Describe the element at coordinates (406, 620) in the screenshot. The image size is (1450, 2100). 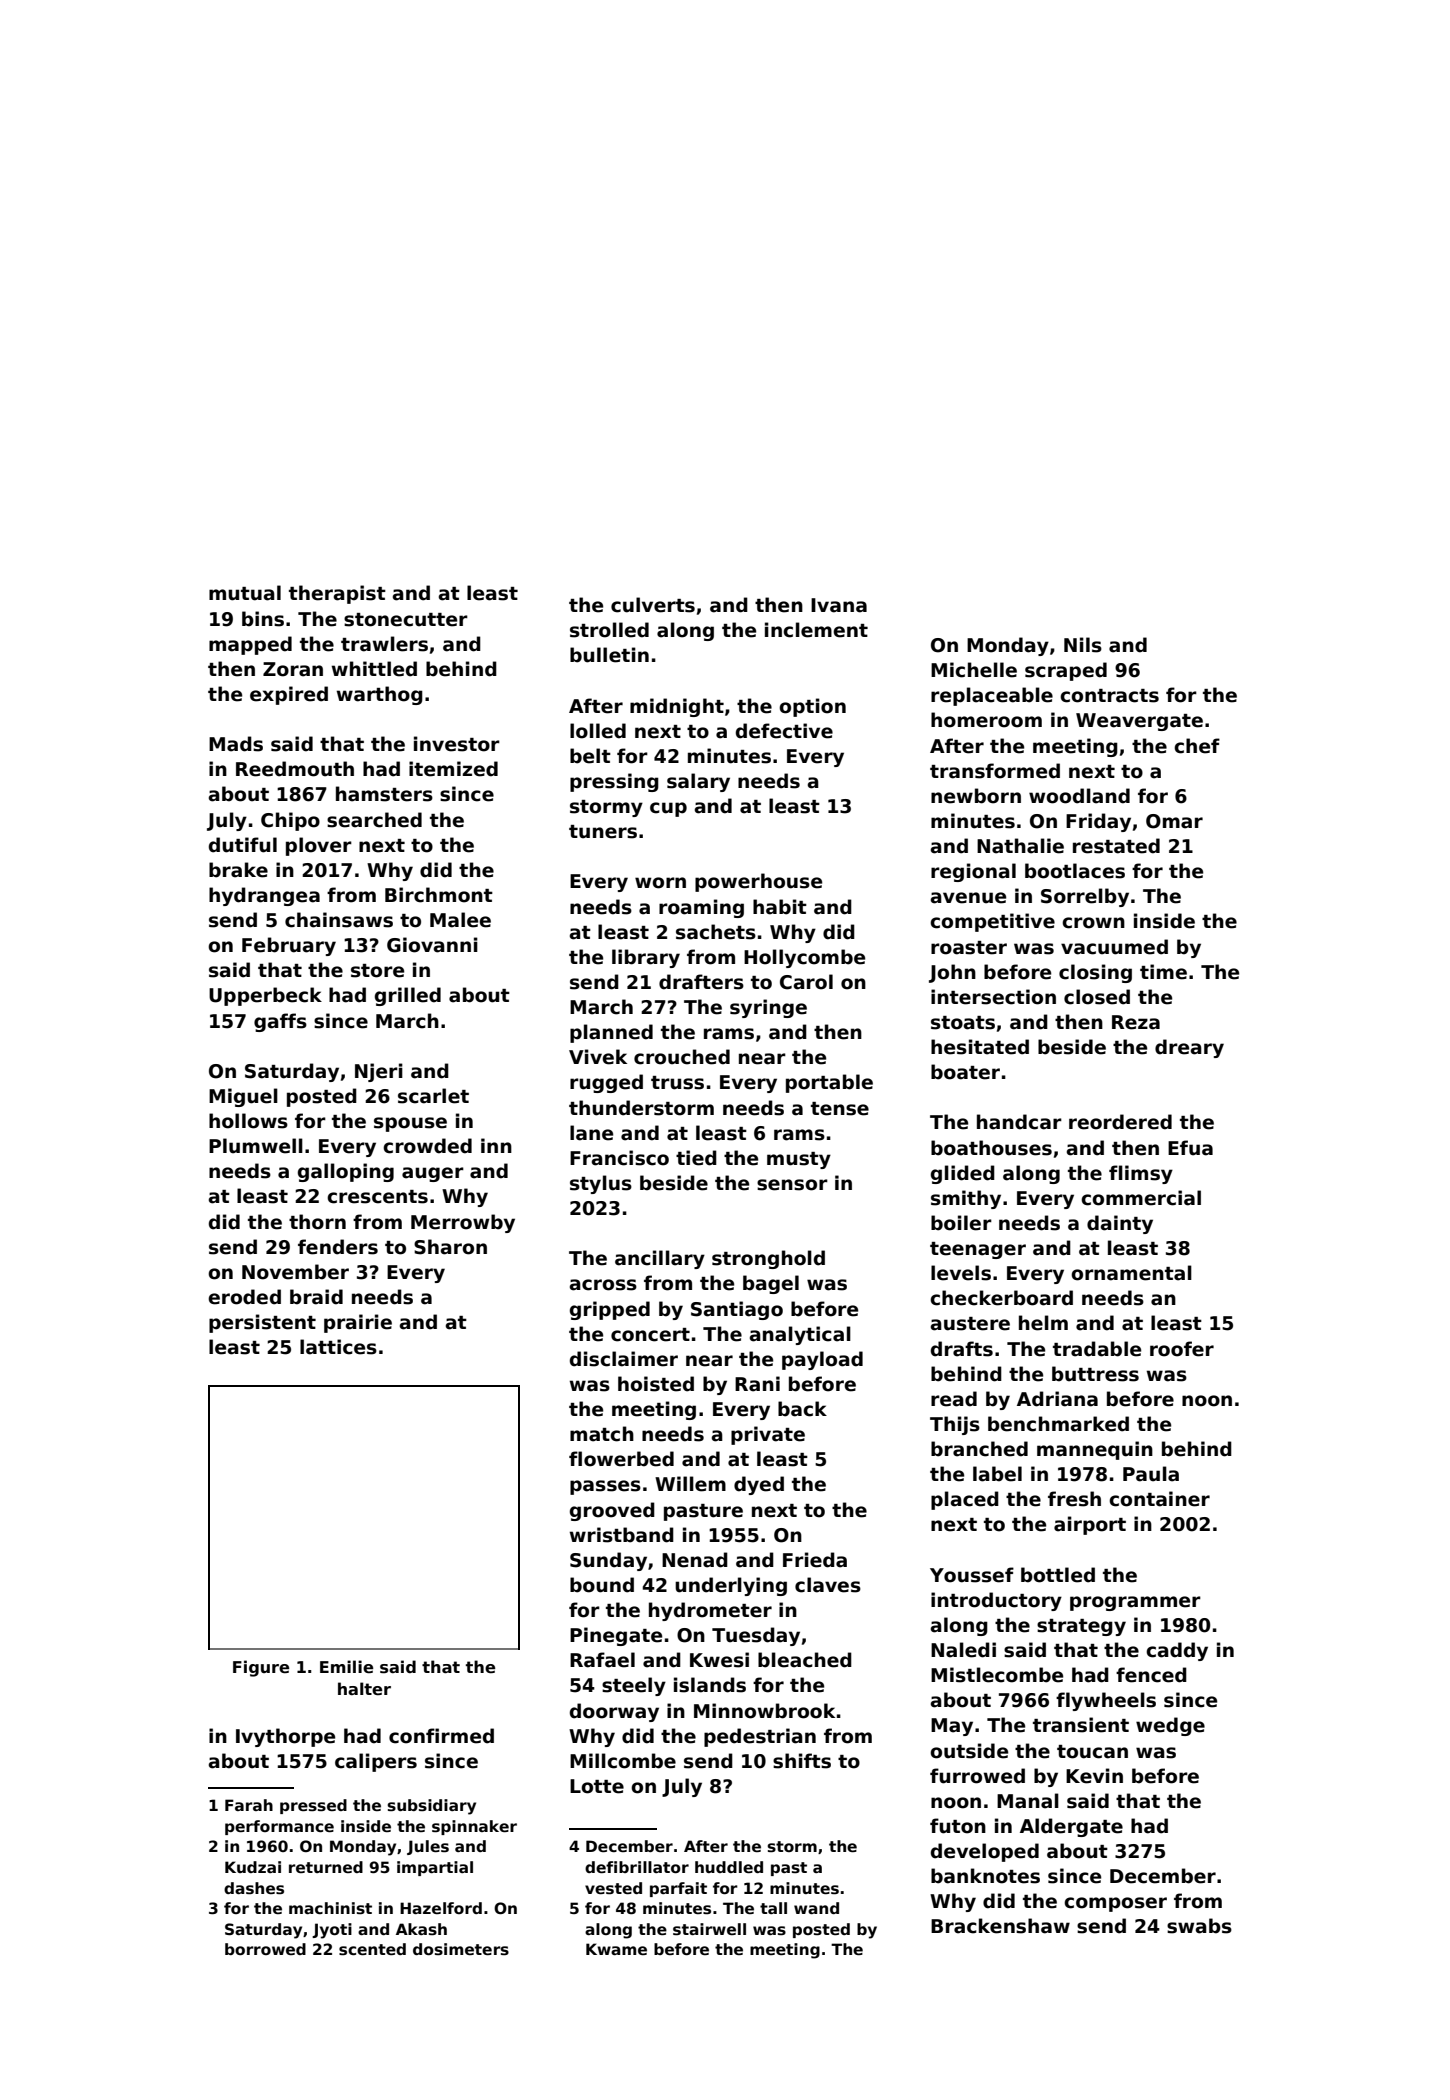
I see `stonecutter` at that location.
